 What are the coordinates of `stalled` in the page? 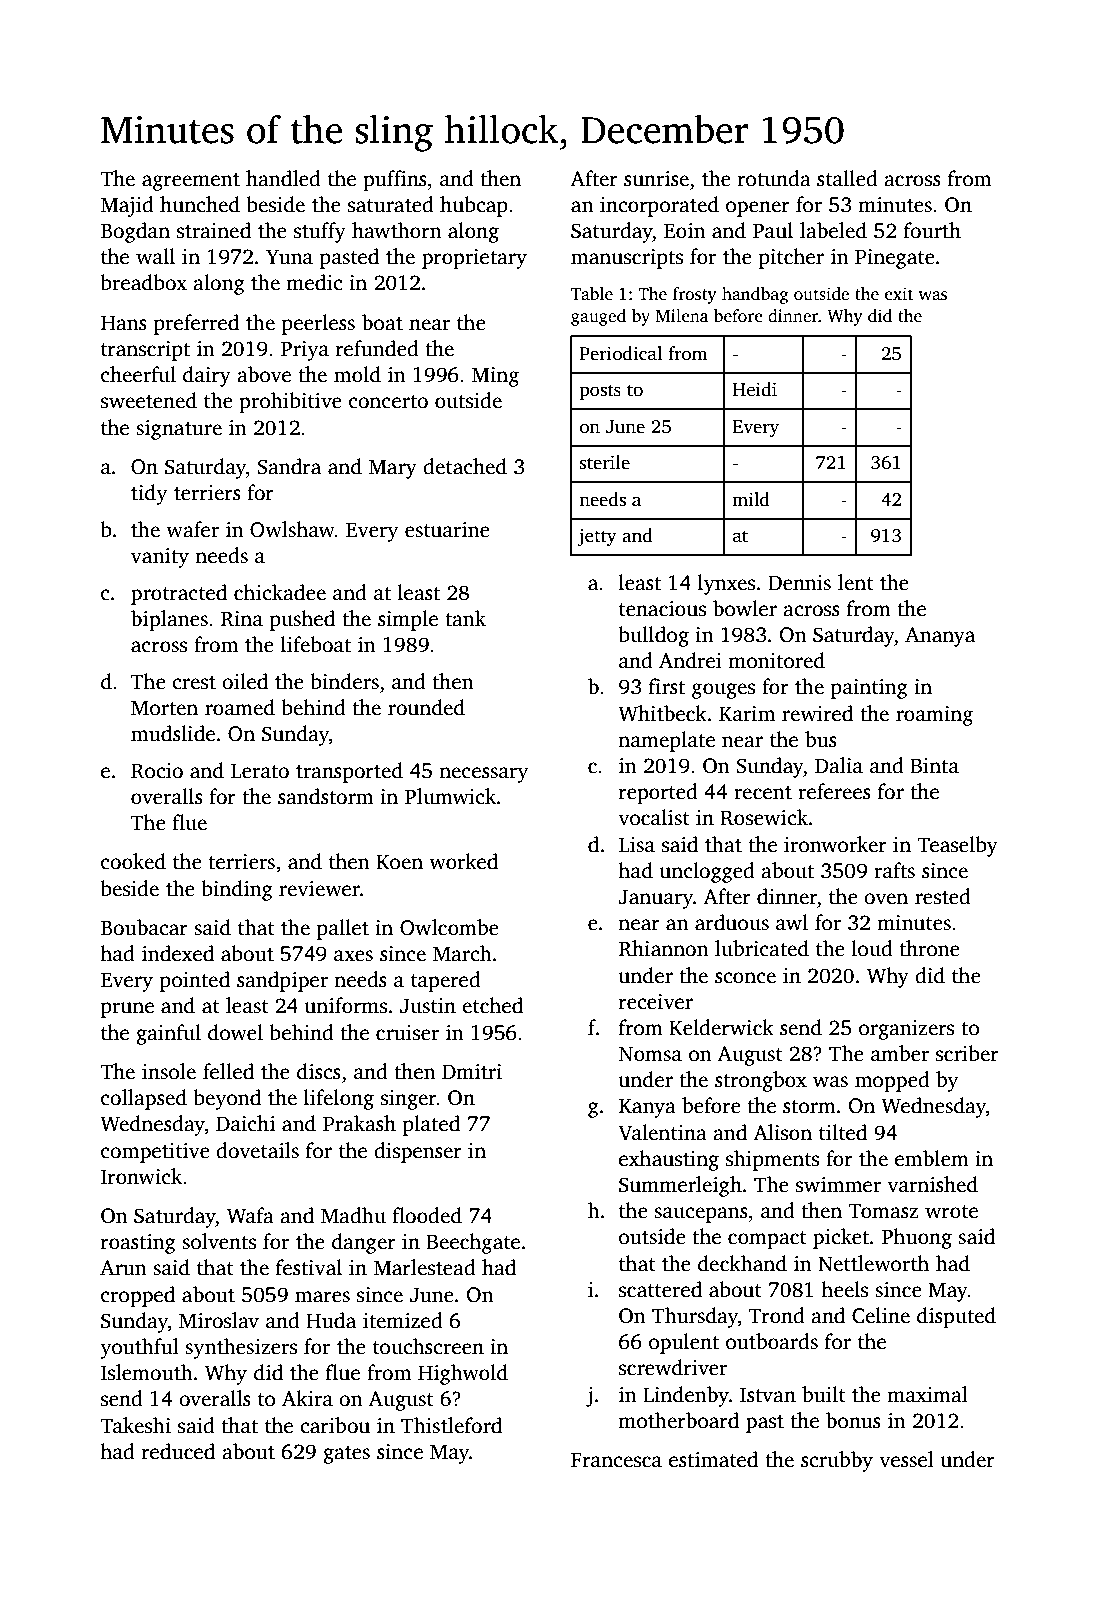 It's located at (847, 178).
